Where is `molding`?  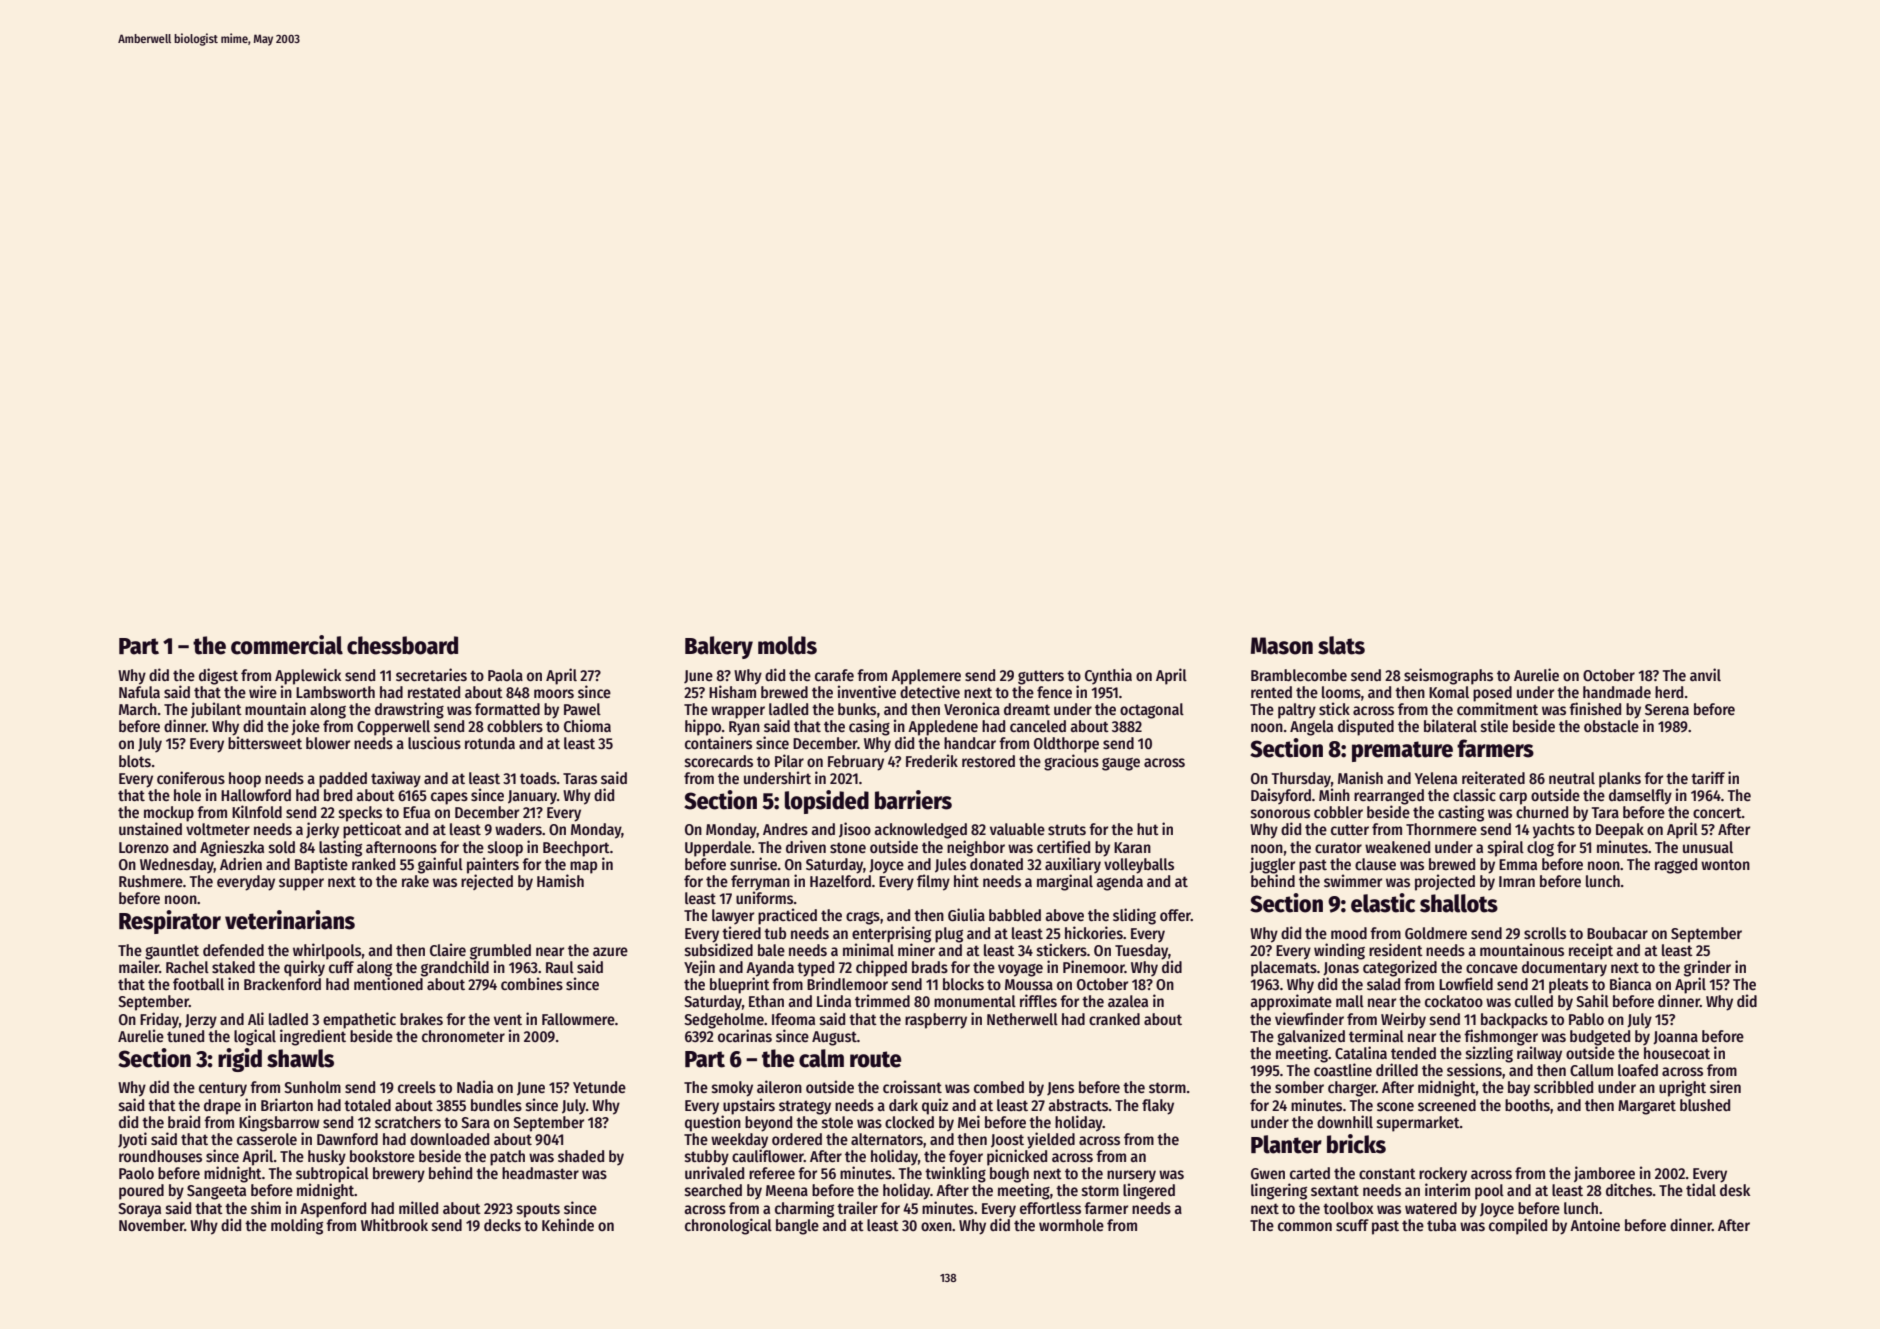 molding is located at coordinates (297, 1226).
